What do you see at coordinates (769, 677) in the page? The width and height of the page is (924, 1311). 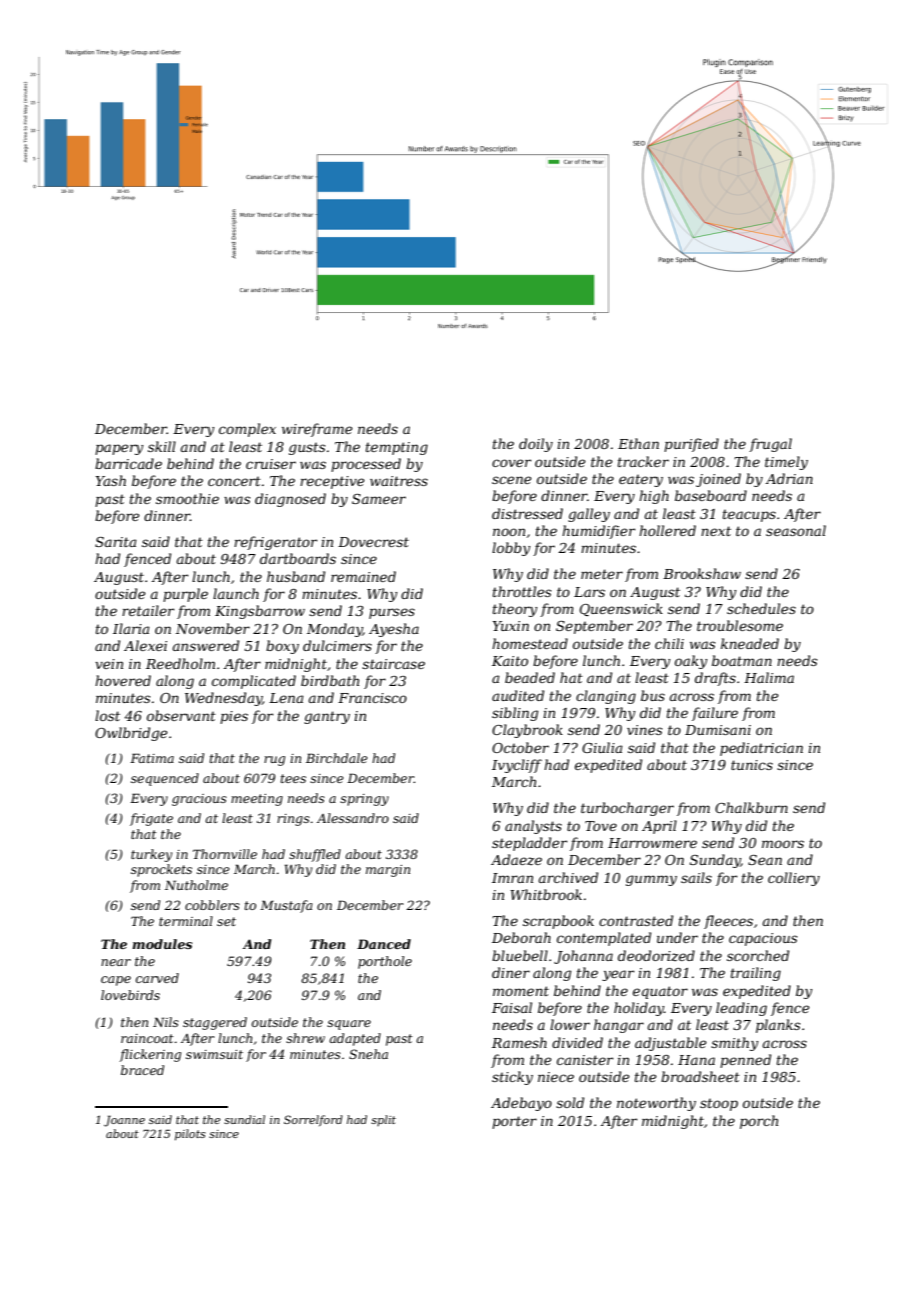 I see `Halima` at bounding box center [769, 677].
